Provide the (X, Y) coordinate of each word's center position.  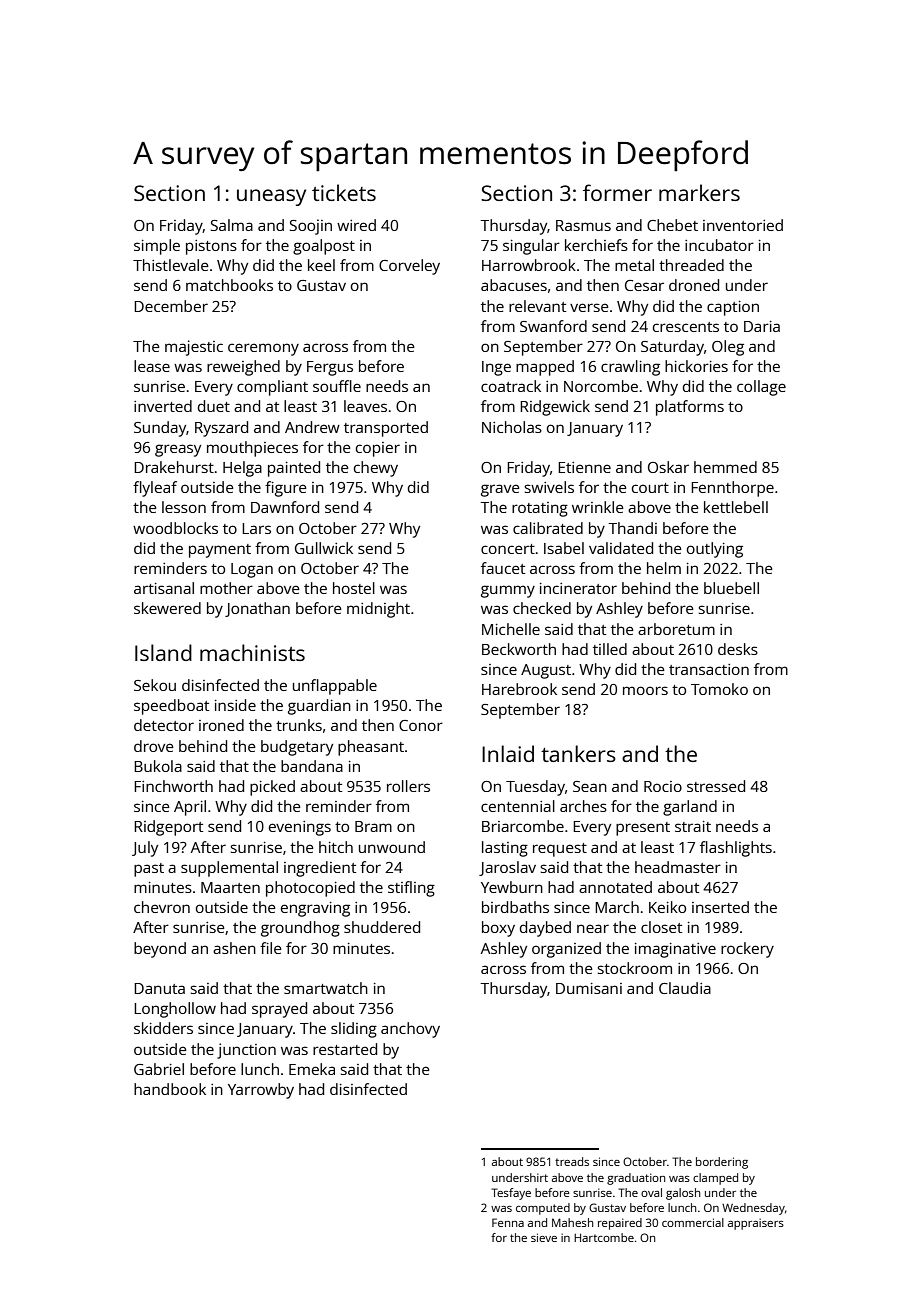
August (546, 671)
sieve (544, 1237)
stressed (716, 786)
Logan (252, 570)
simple (157, 247)
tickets (344, 192)
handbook (170, 1089)
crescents (686, 327)
